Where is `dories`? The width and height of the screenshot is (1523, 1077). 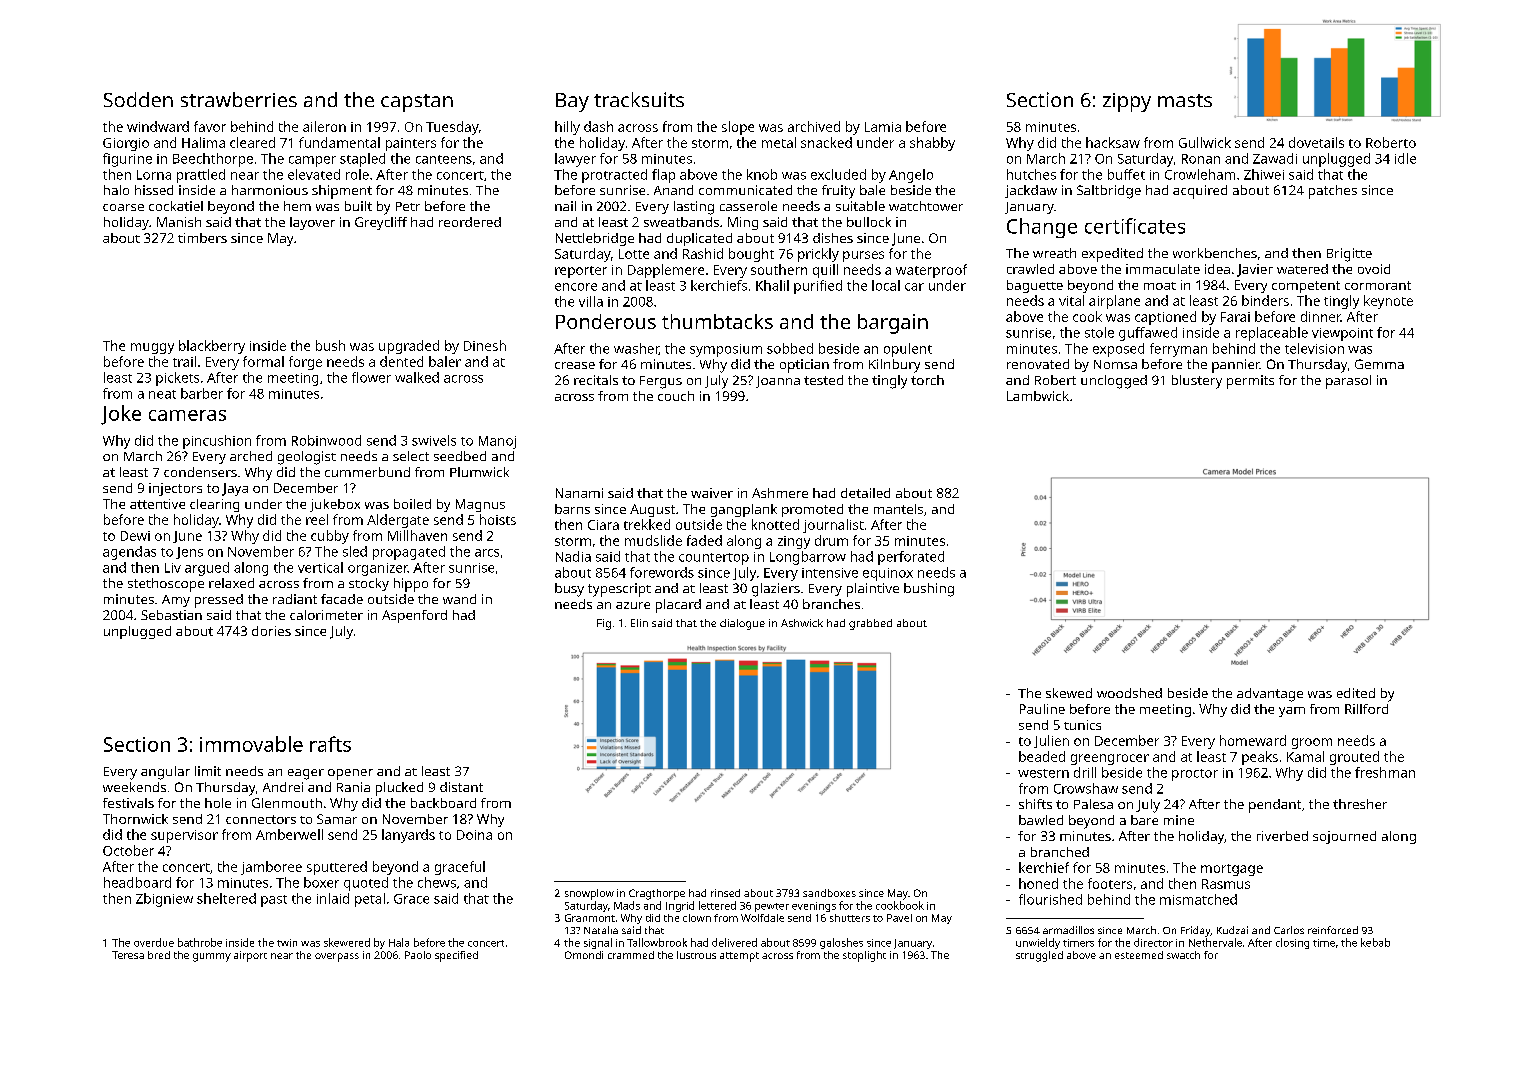 dories is located at coordinates (271, 631).
